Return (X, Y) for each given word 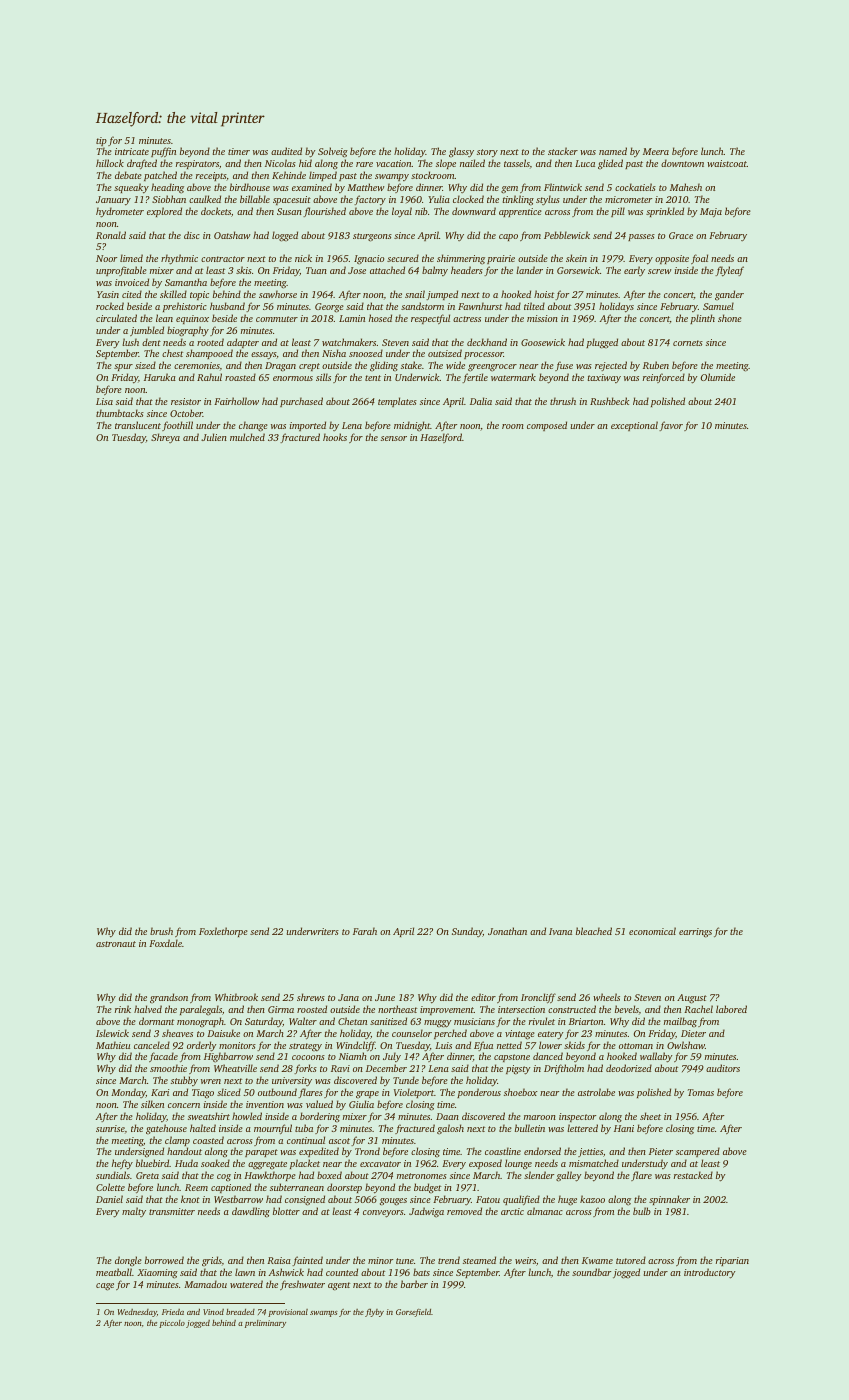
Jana (348, 997)
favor (671, 426)
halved (148, 1009)
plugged (602, 343)
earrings (695, 933)
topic (199, 295)
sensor (394, 438)
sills (323, 377)
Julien (214, 437)
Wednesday (137, 1313)
